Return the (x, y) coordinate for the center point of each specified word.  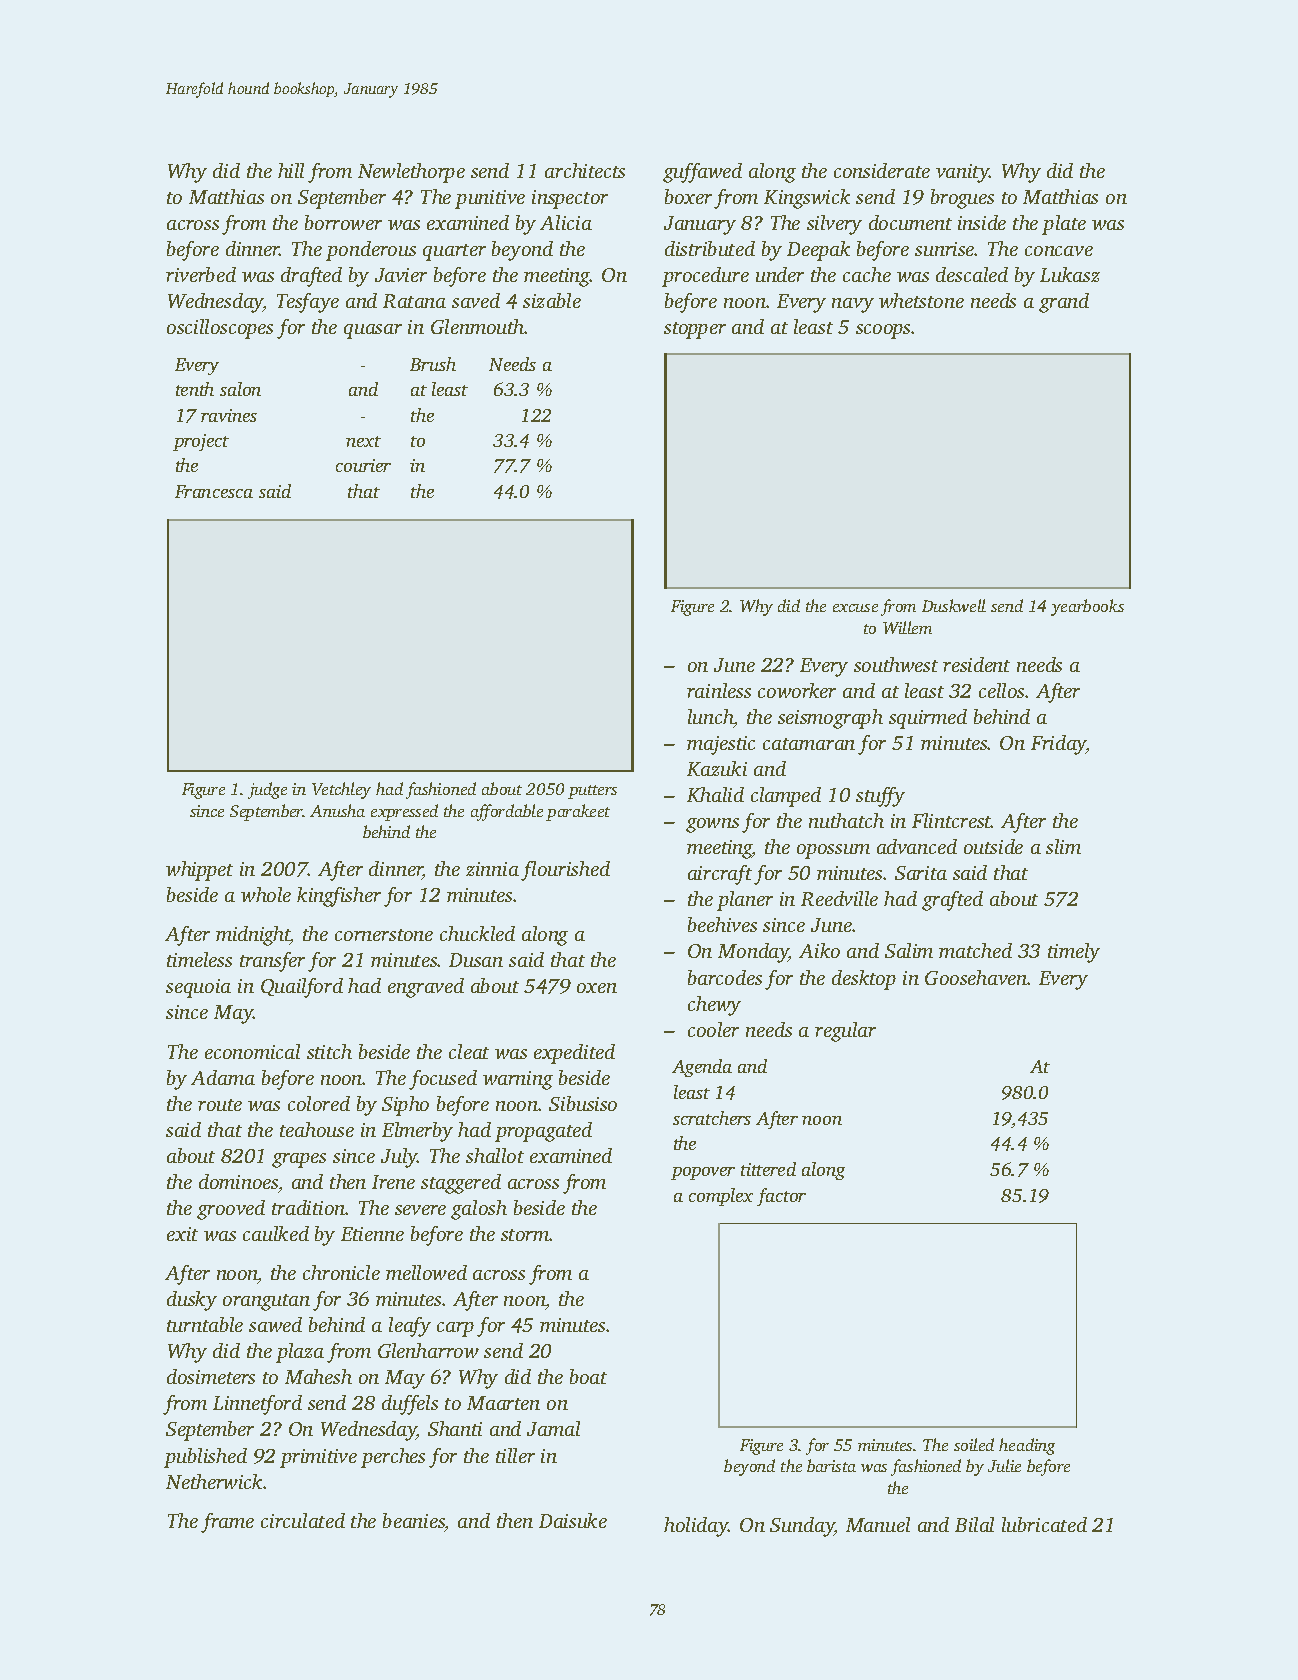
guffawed (702, 173)
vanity (962, 173)
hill (291, 170)
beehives (722, 924)
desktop (864, 980)
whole (266, 894)
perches (393, 1458)
